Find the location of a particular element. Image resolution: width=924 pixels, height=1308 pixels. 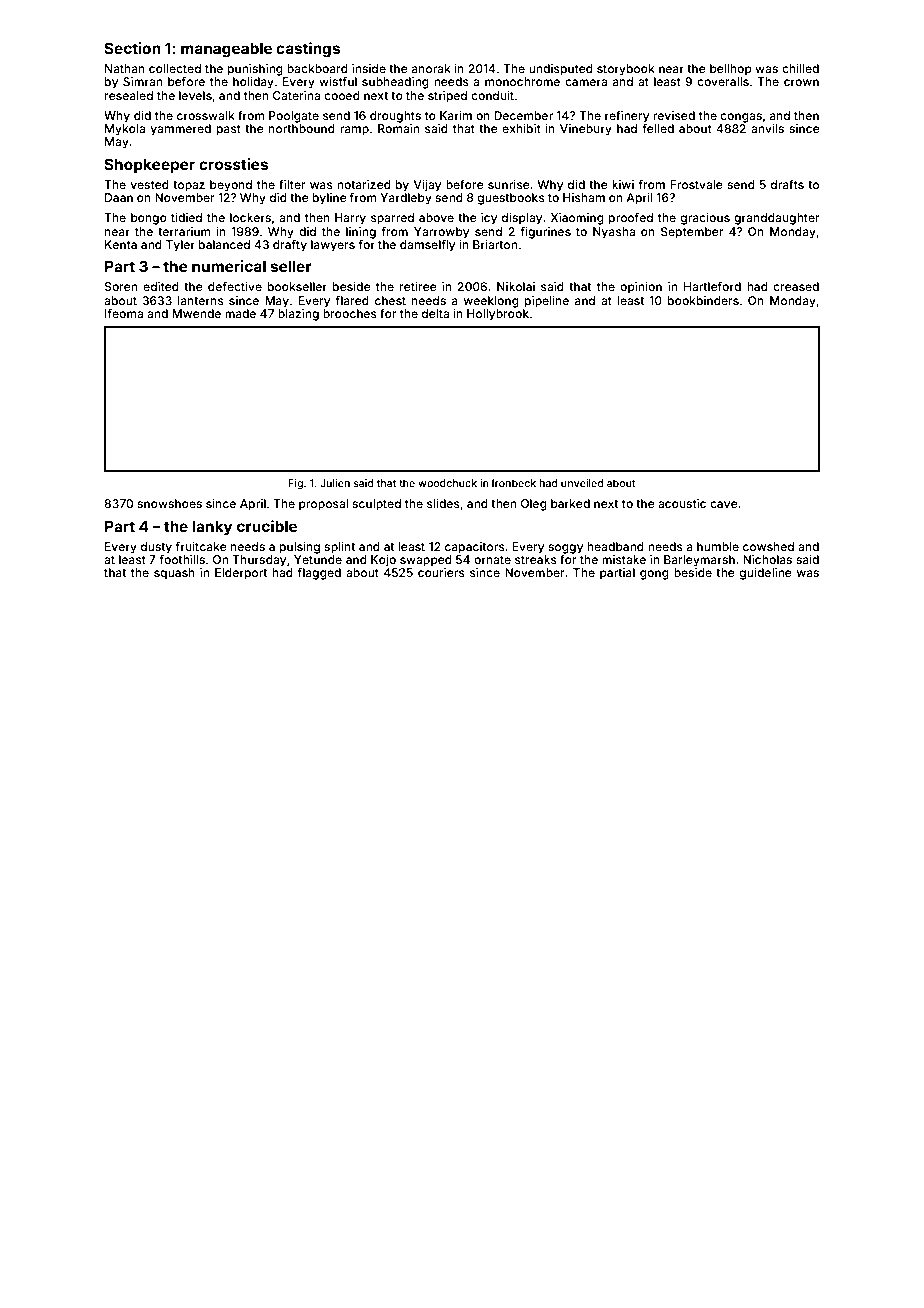

Section is located at coordinates (132, 48).
